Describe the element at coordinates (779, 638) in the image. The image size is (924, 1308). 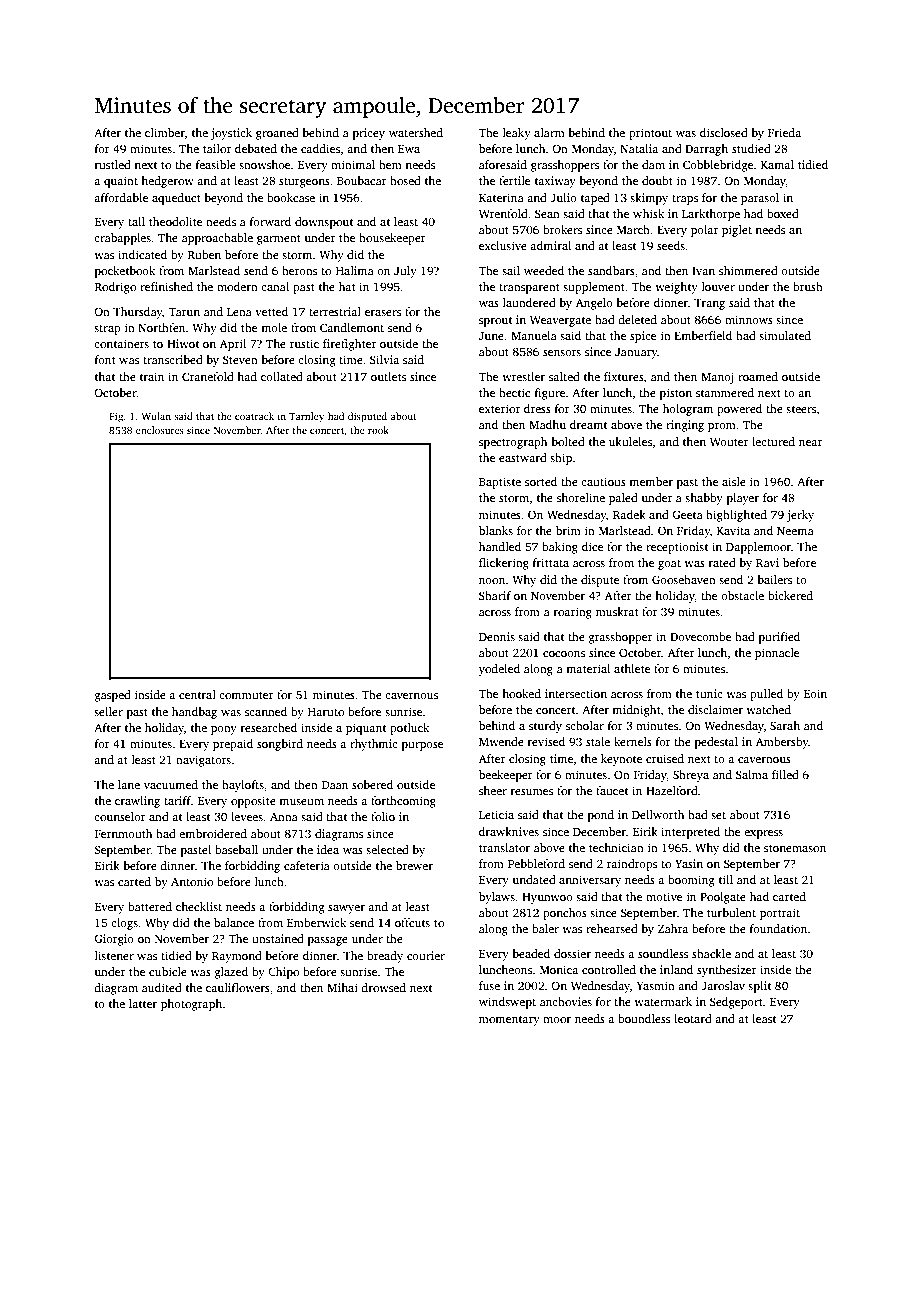
I see `purified` at that location.
